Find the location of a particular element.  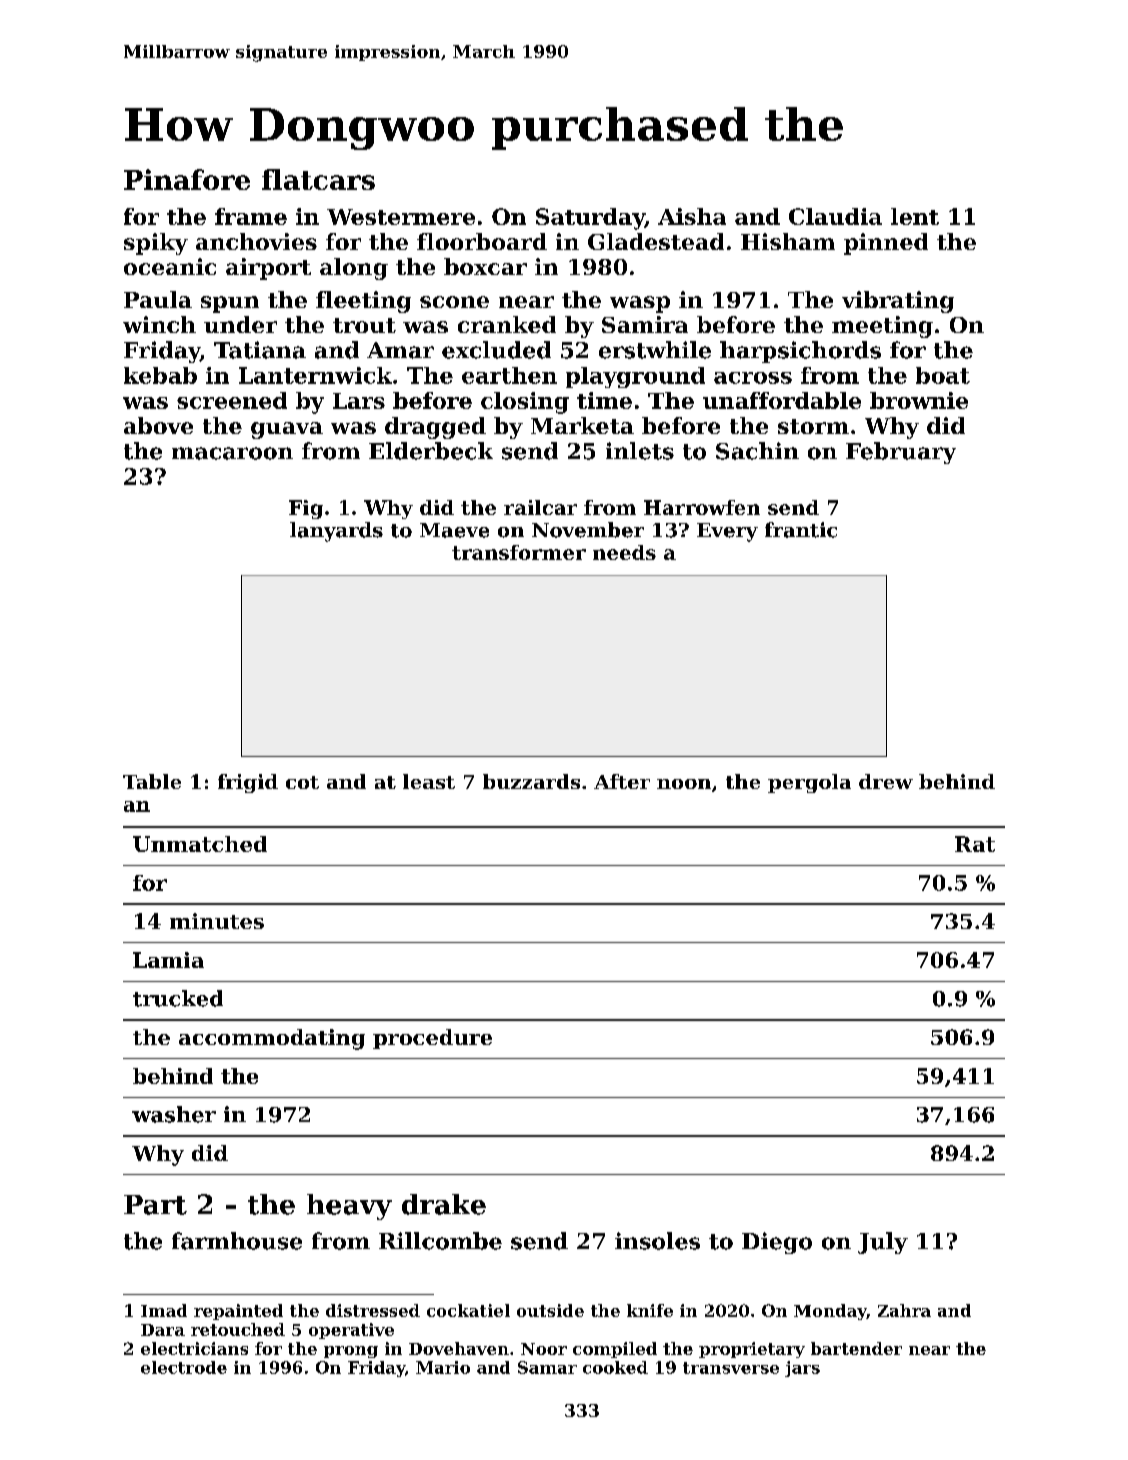

procedure is located at coordinates (432, 1039).
